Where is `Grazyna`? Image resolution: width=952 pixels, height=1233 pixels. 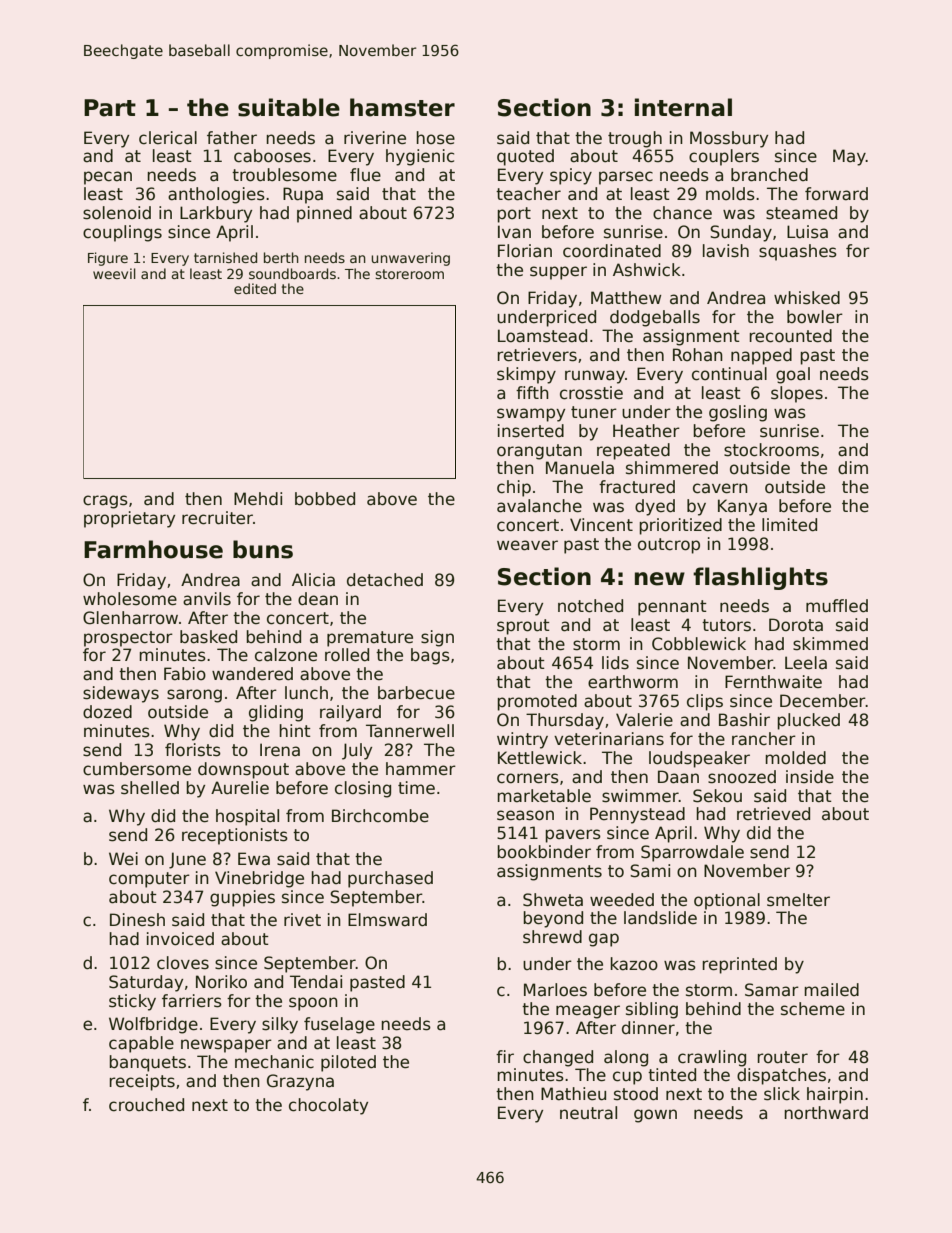
Grazyna is located at coordinates (300, 1082).
